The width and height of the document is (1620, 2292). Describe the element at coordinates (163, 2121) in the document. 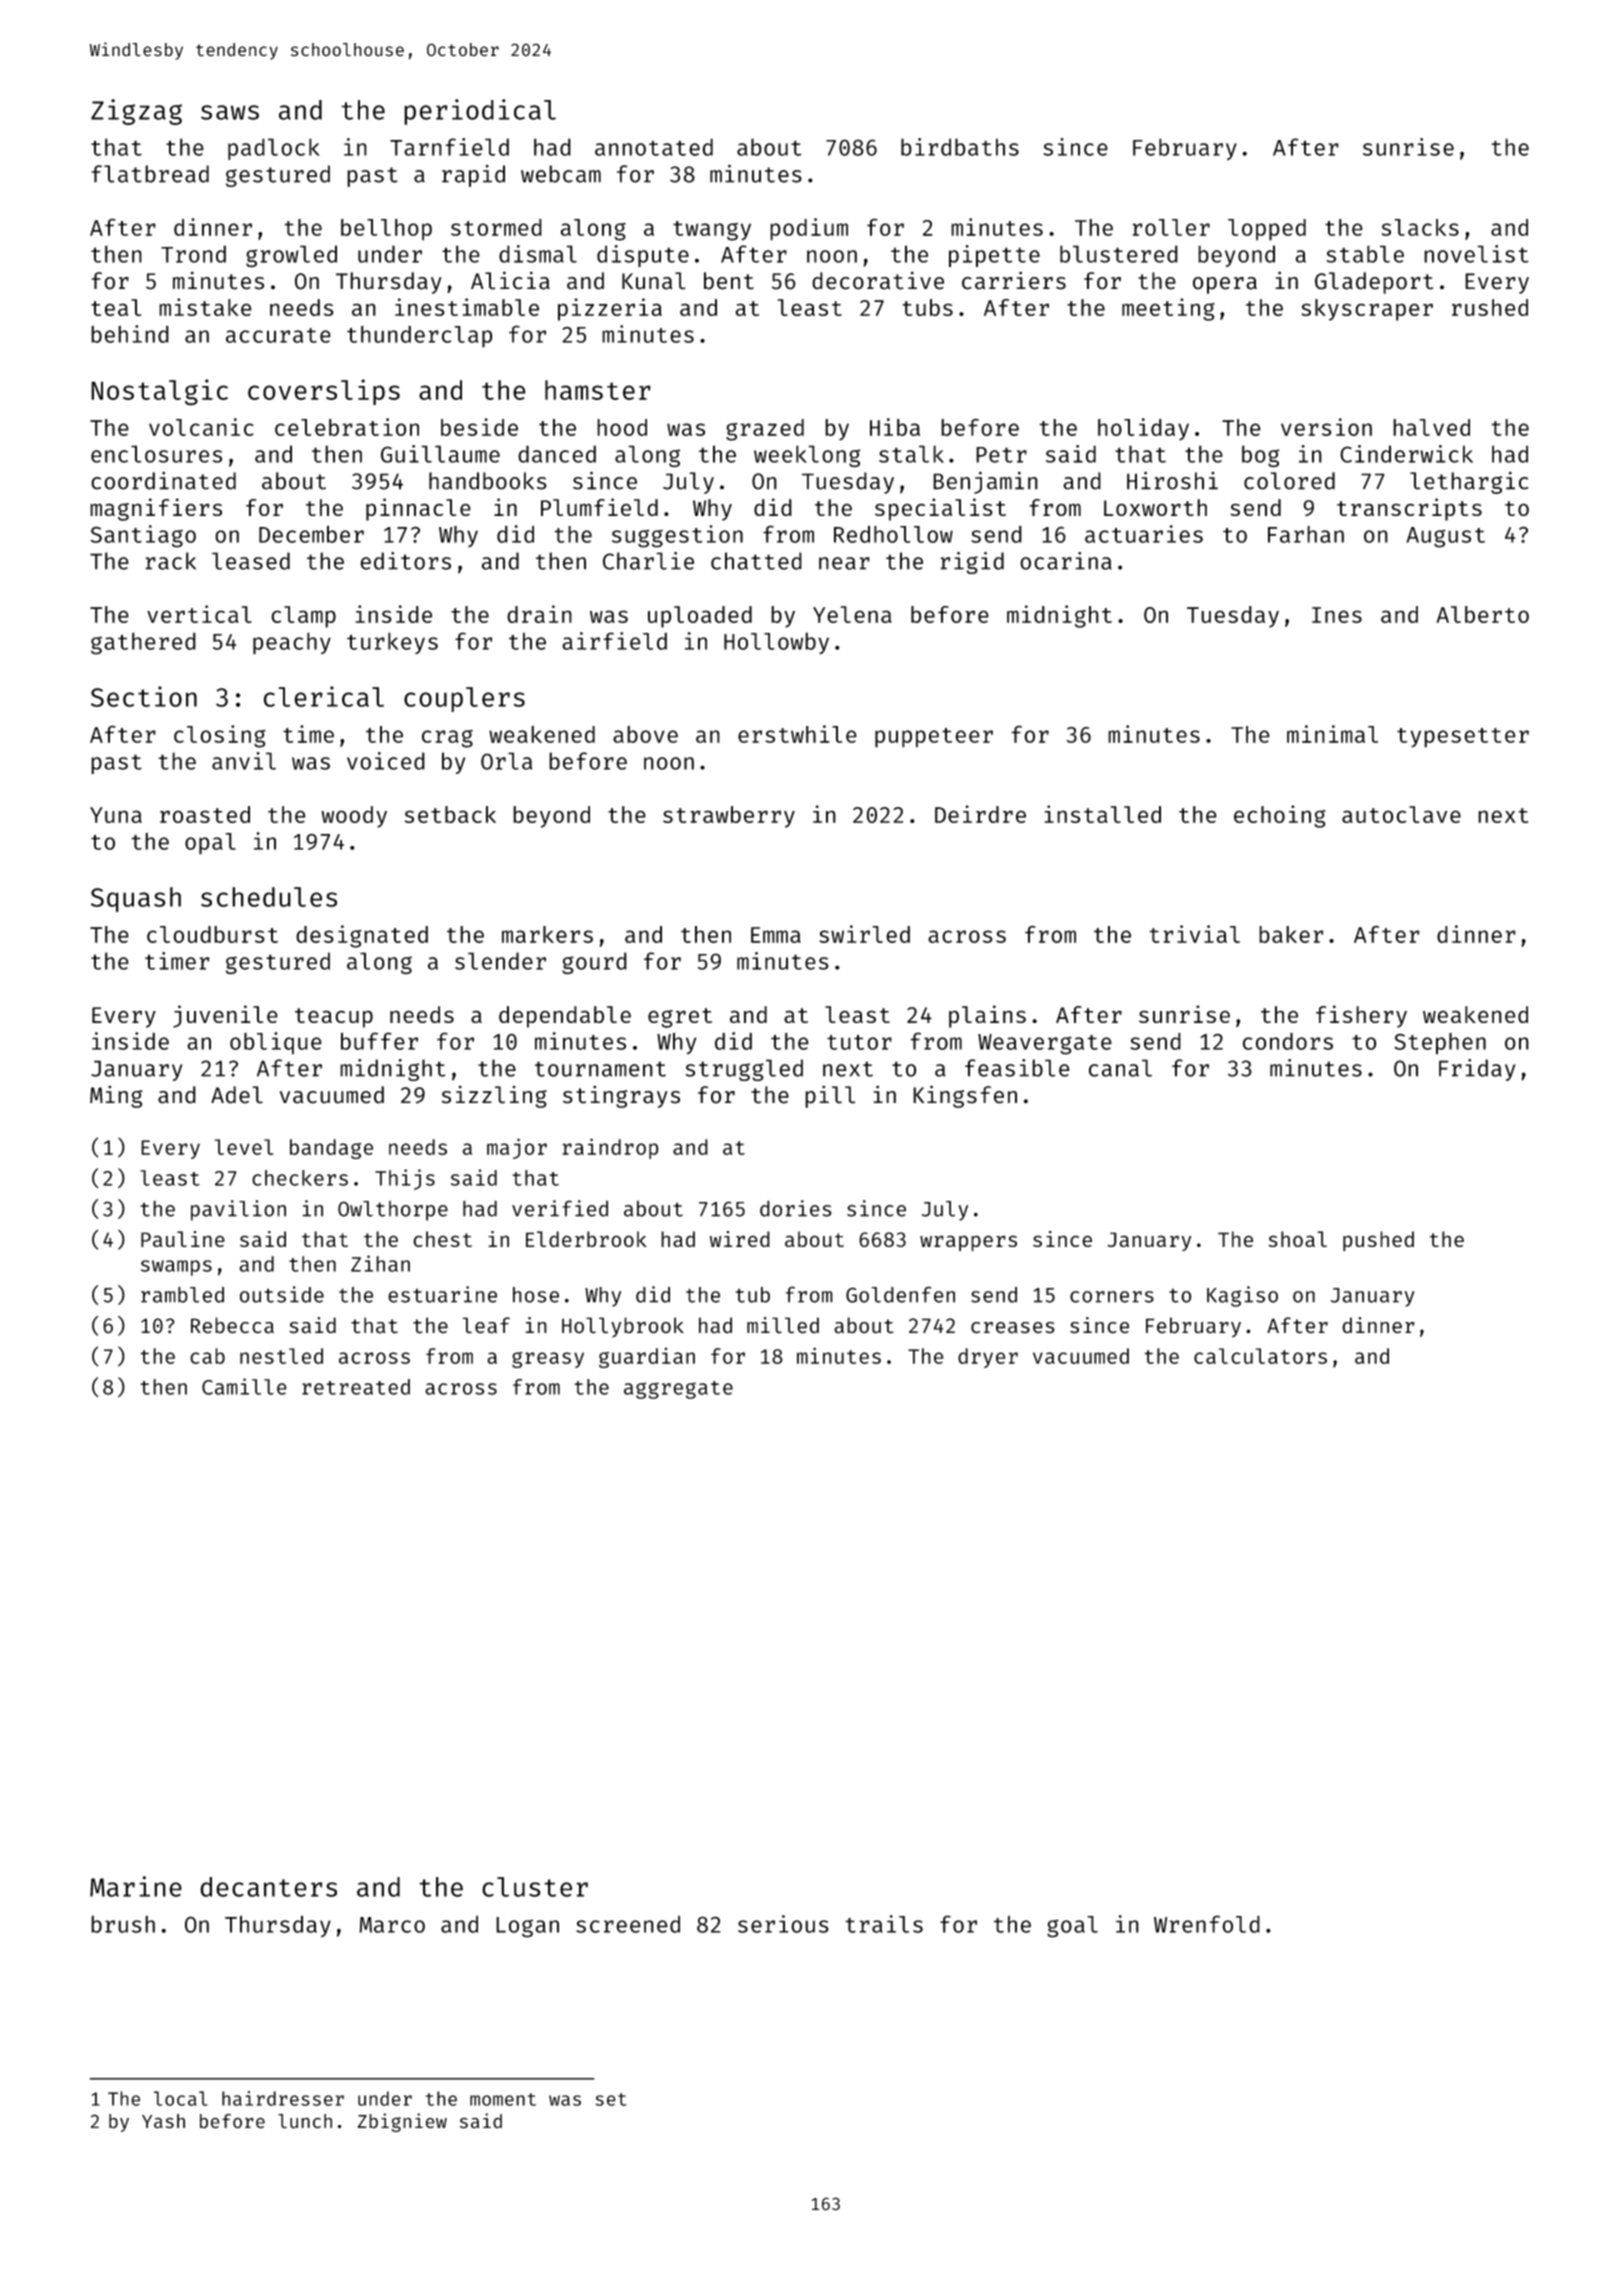

I see `Yash` at that location.
